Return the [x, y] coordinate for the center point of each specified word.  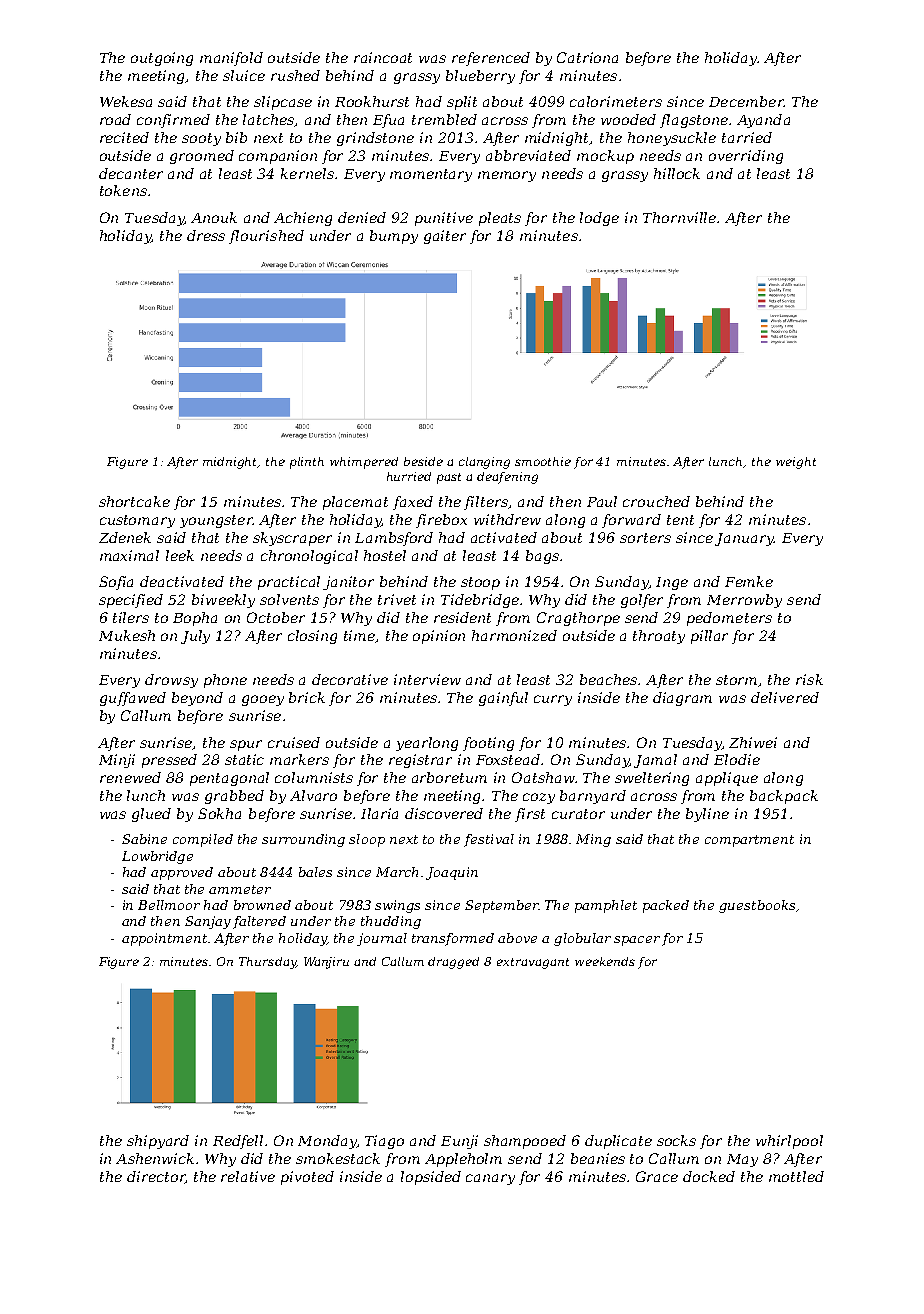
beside [423, 461]
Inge [672, 583]
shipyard [158, 1142]
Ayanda [763, 121]
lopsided [431, 1178]
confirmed [173, 121]
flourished [266, 237]
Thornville [680, 217]
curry [553, 700]
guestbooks [757, 906]
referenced [491, 59]
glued [151, 815]
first [530, 815]
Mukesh [127, 635]
